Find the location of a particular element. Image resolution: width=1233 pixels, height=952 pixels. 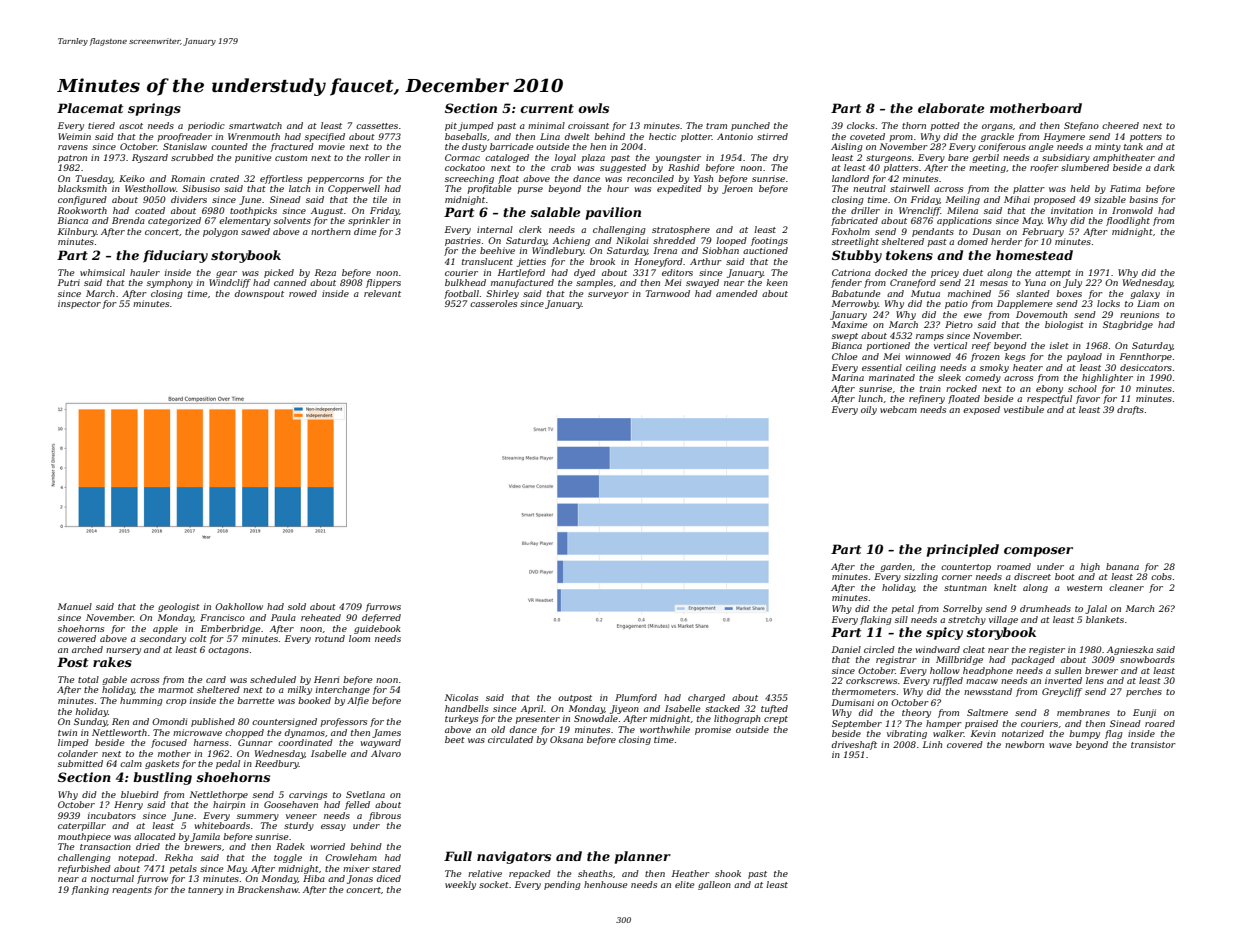

punched is located at coordinates (750, 126).
